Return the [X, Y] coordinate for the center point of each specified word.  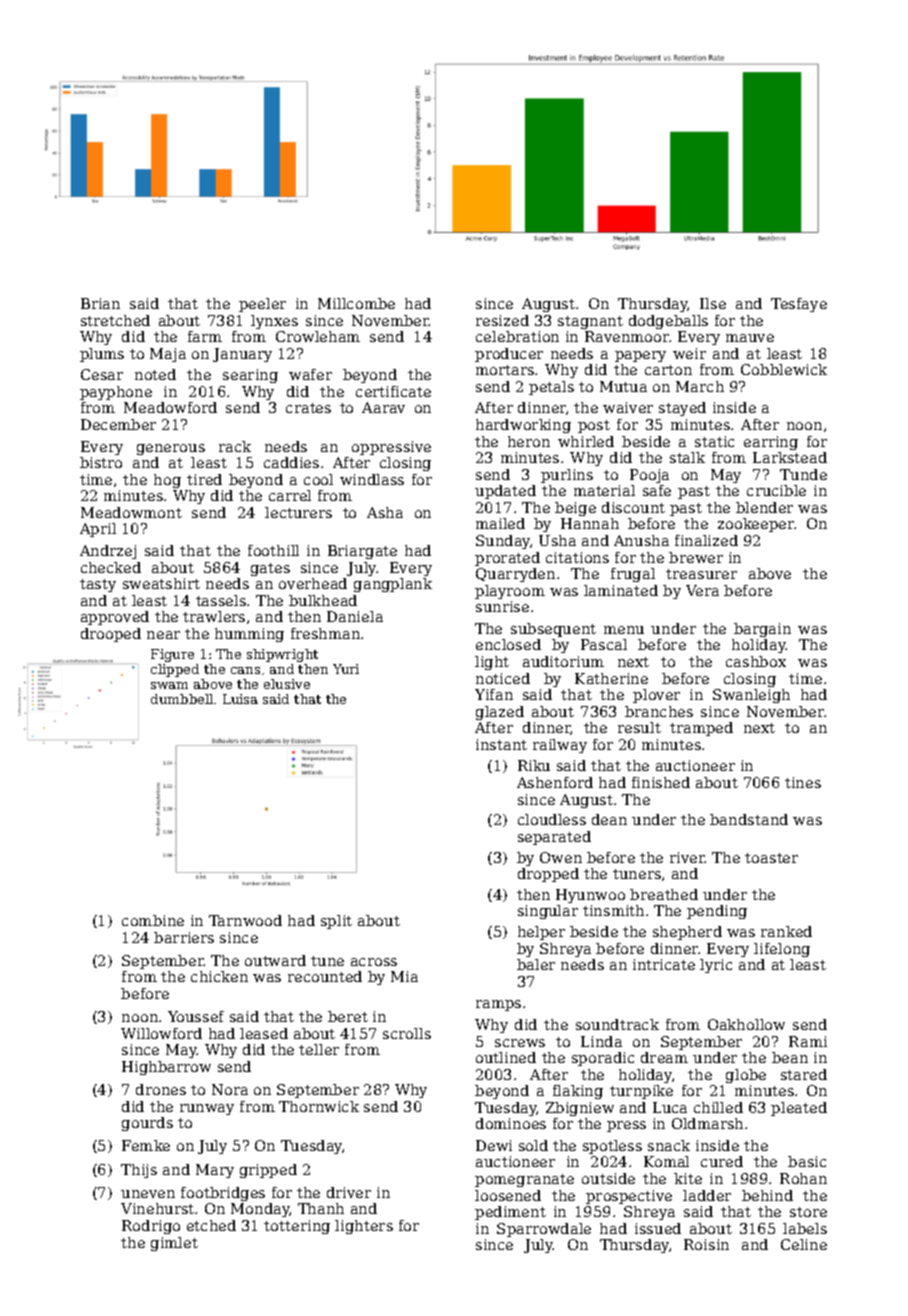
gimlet [174, 1244]
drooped [111, 635]
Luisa [240, 699]
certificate [393, 391]
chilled [718, 1107]
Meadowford [170, 407]
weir [689, 353]
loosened [508, 1195]
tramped [701, 729]
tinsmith [613, 910]
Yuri [346, 669]
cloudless [552, 819]
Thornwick [319, 1106]
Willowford [161, 1033]
